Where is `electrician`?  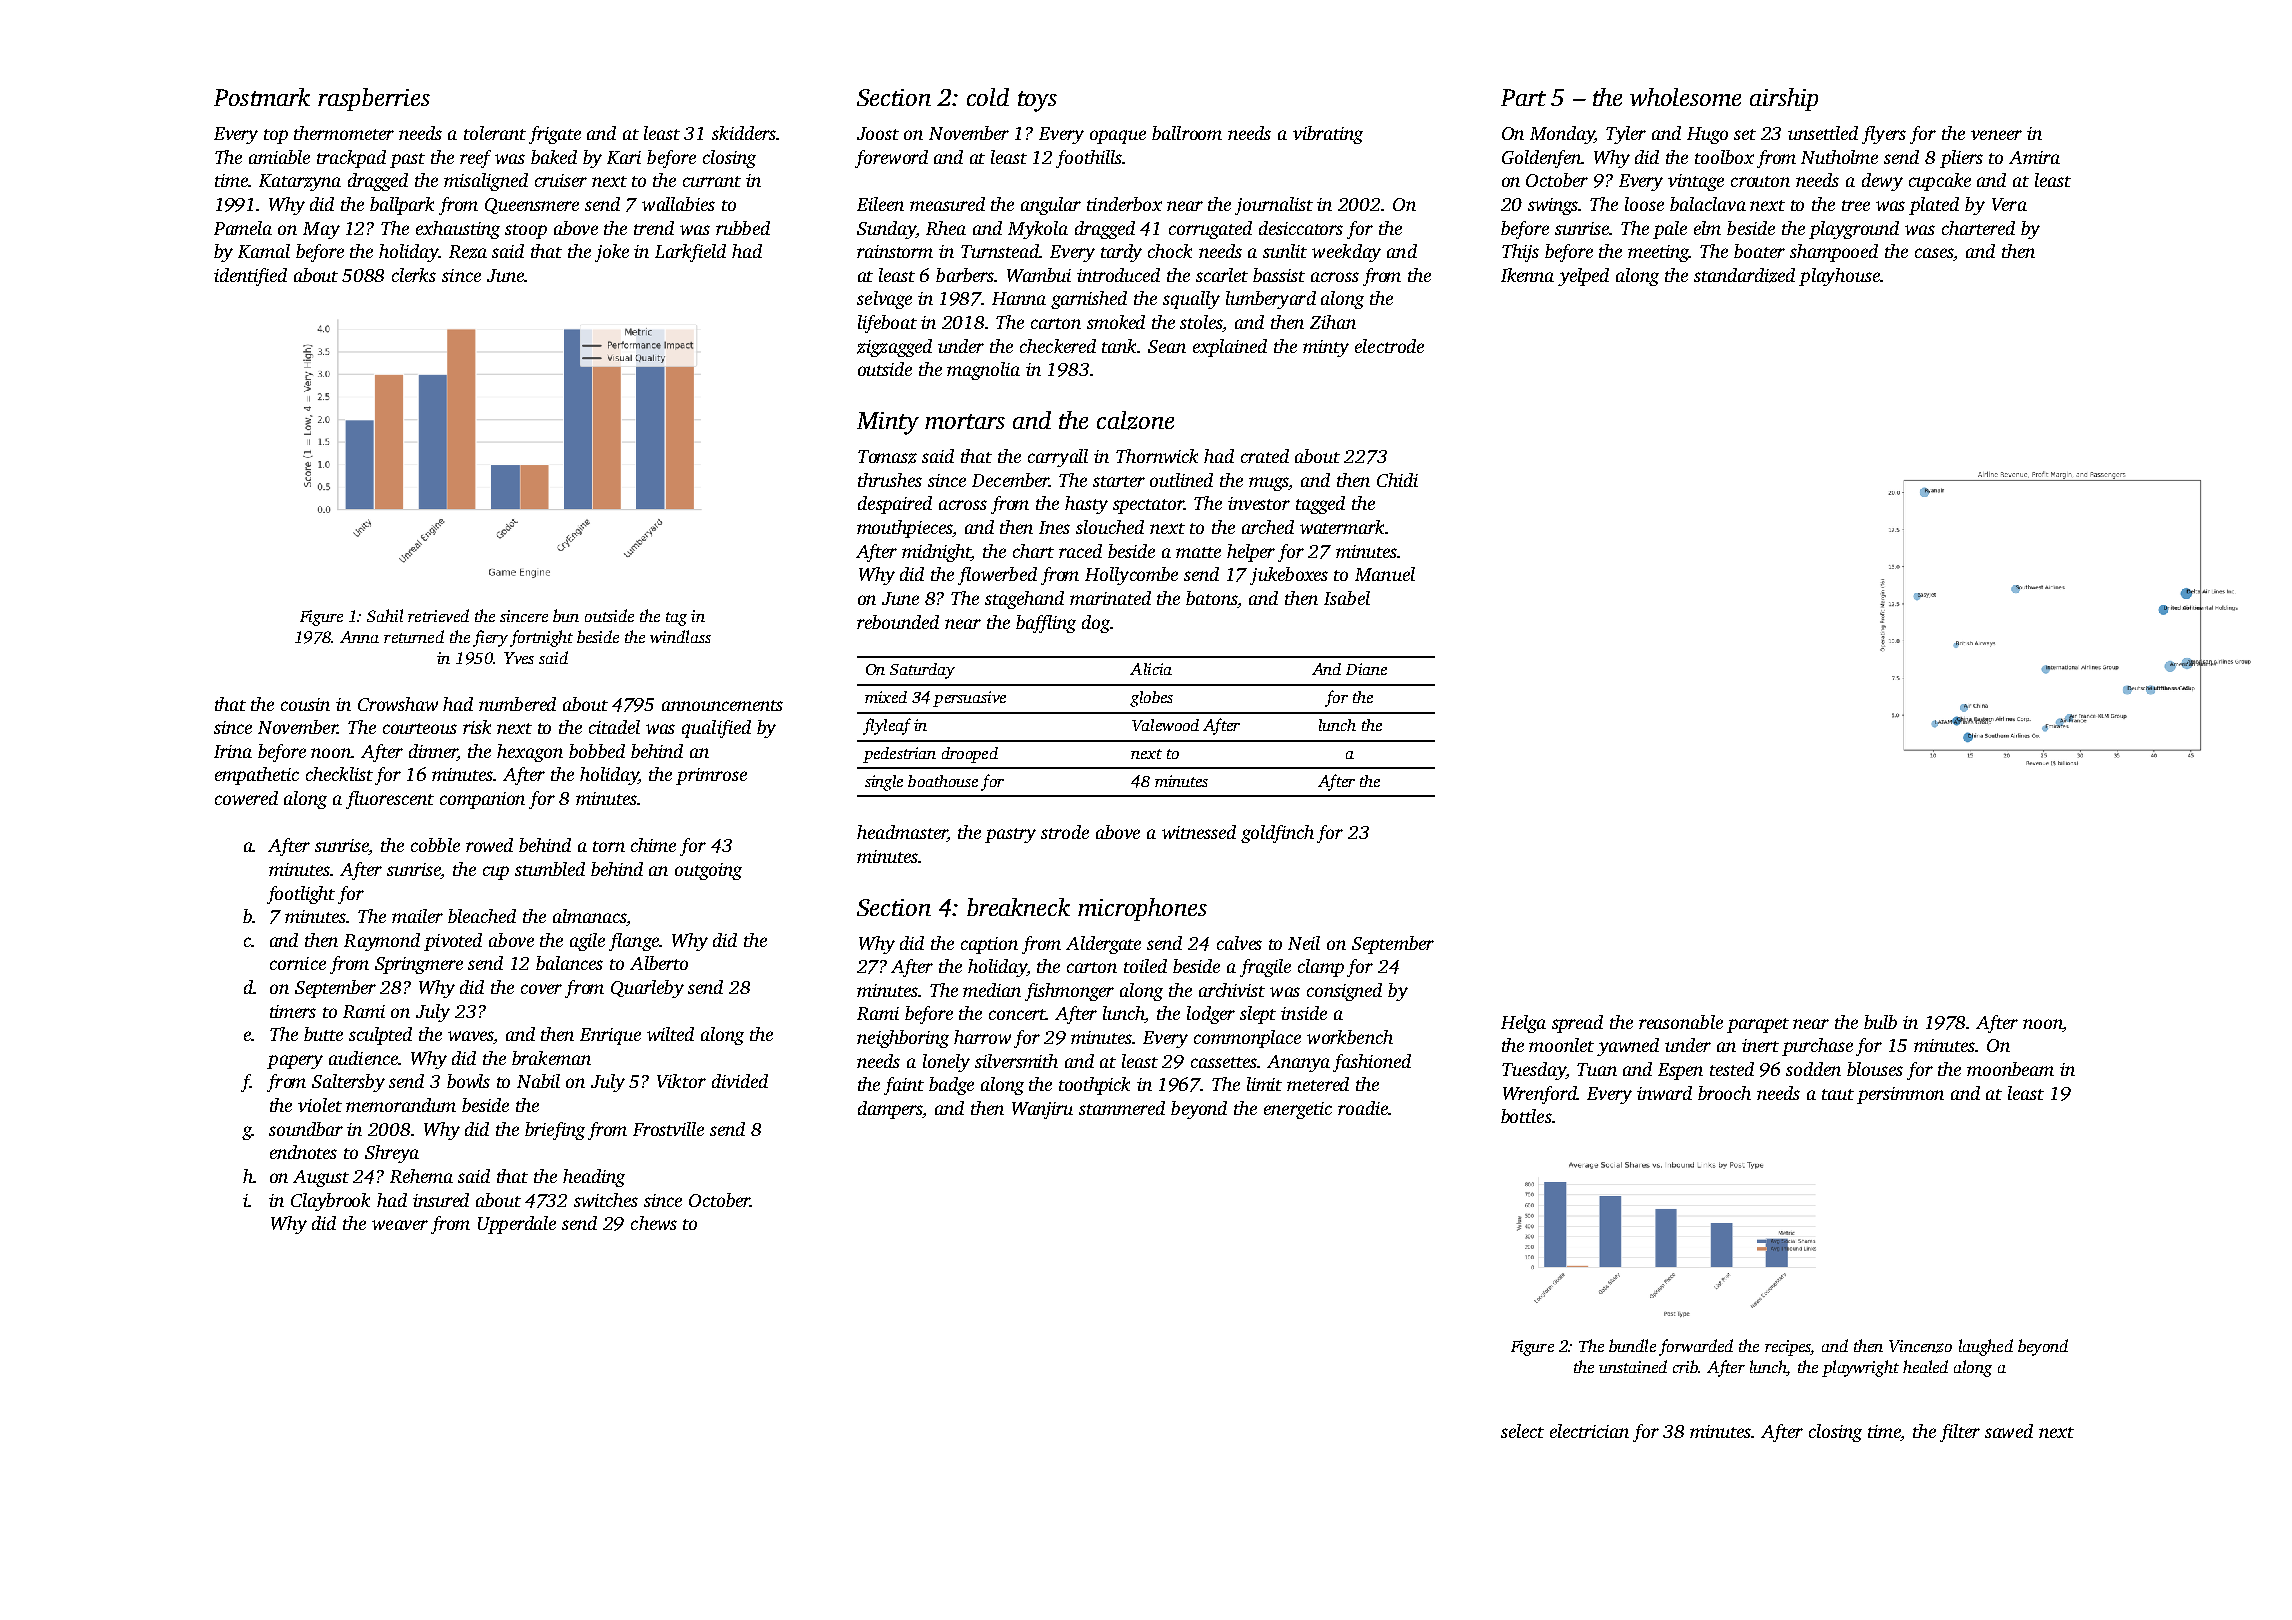 electrician is located at coordinates (1589, 1431).
